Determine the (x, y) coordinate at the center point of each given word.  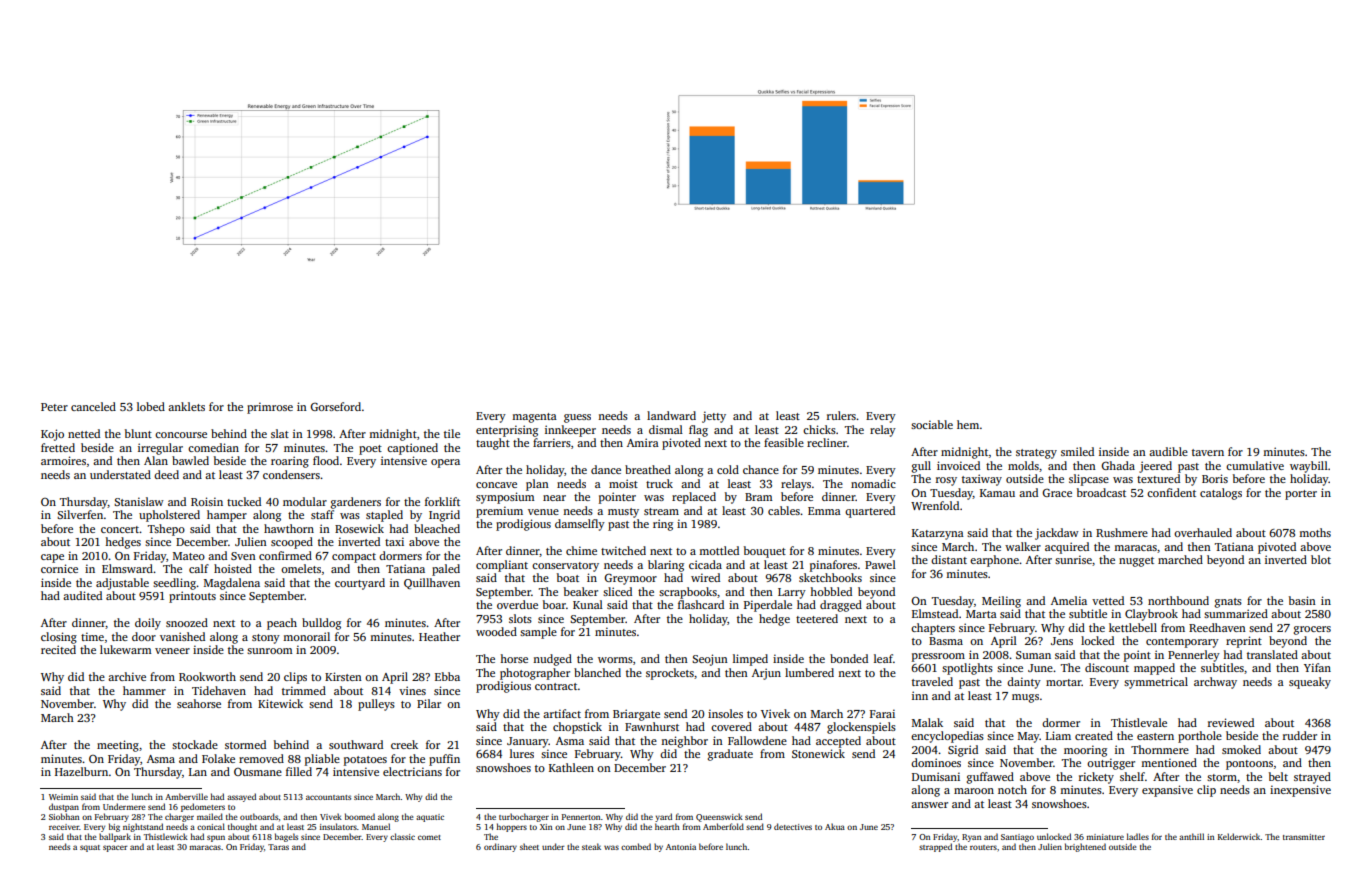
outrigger (1111, 764)
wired (705, 577)
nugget (1136, 562)
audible (1168, 451)
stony (266, 639)
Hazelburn (81, 771)
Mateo (189, 556)
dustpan (64, 807)
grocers (1312, 630)
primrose (270, 408)
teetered (817, 618)
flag (698, 431)
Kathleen (571, 767)
